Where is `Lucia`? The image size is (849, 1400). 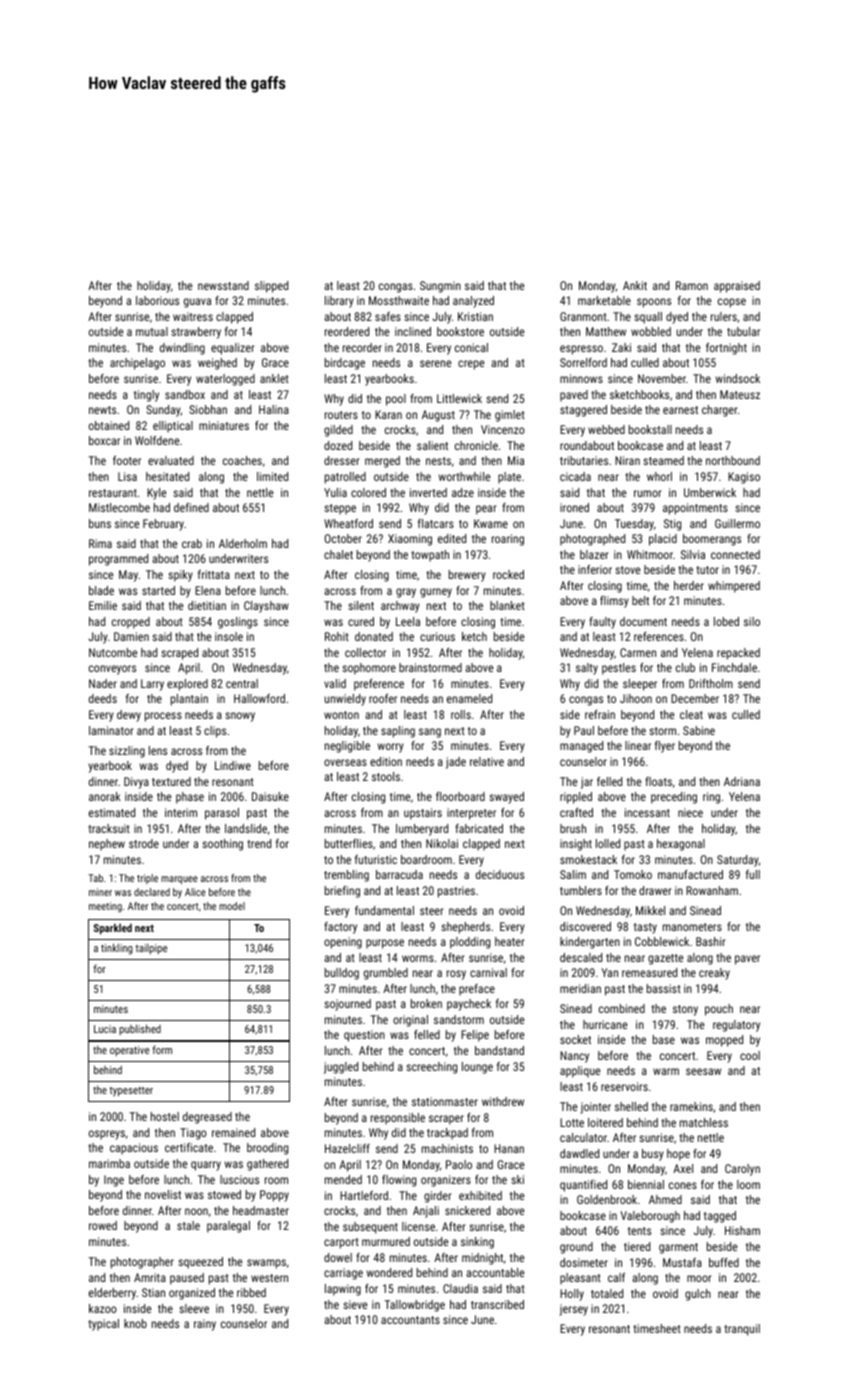
Lucia is located at coordinates (105, 1029).
